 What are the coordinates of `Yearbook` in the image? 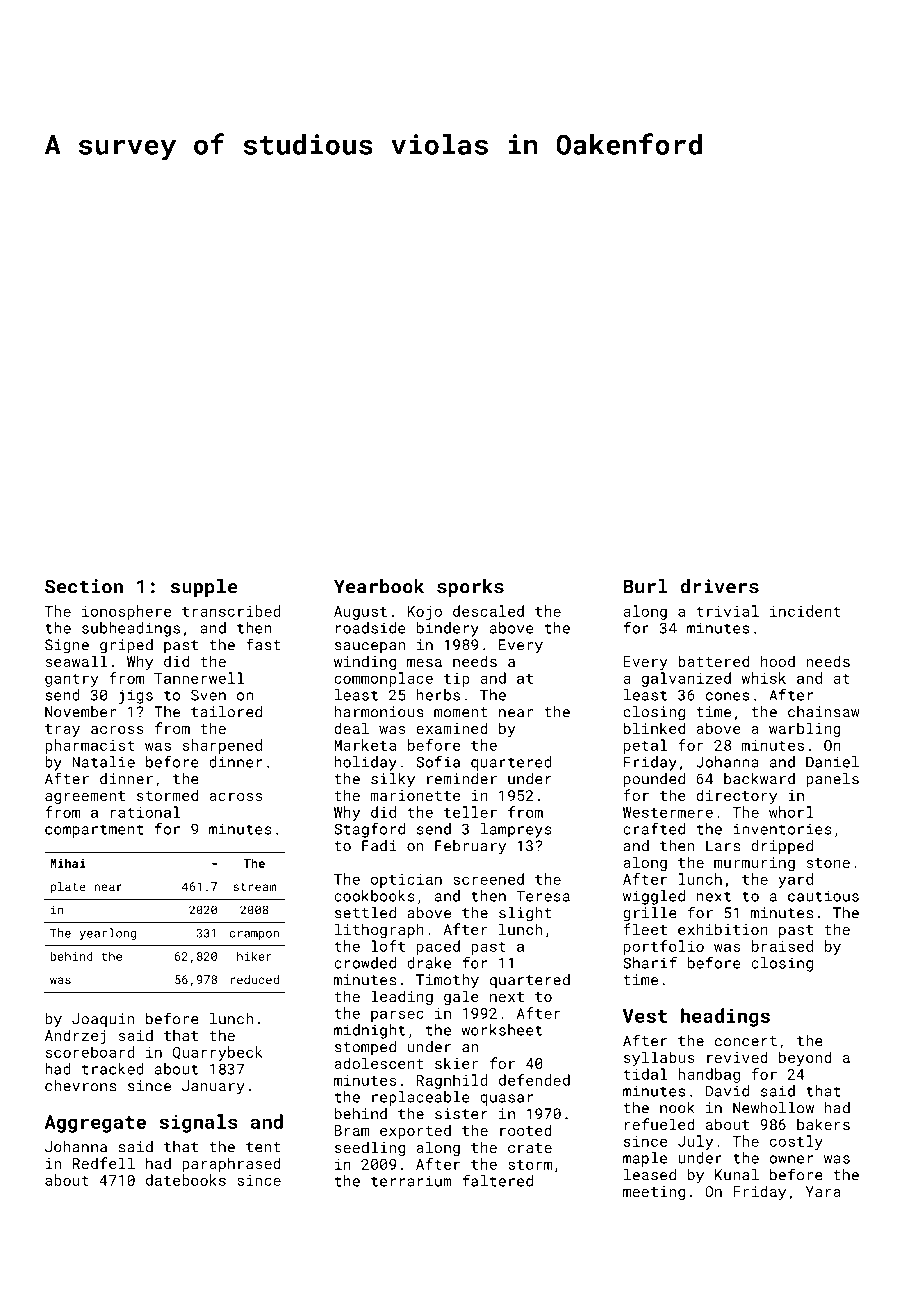 It's located at (379, 586).
